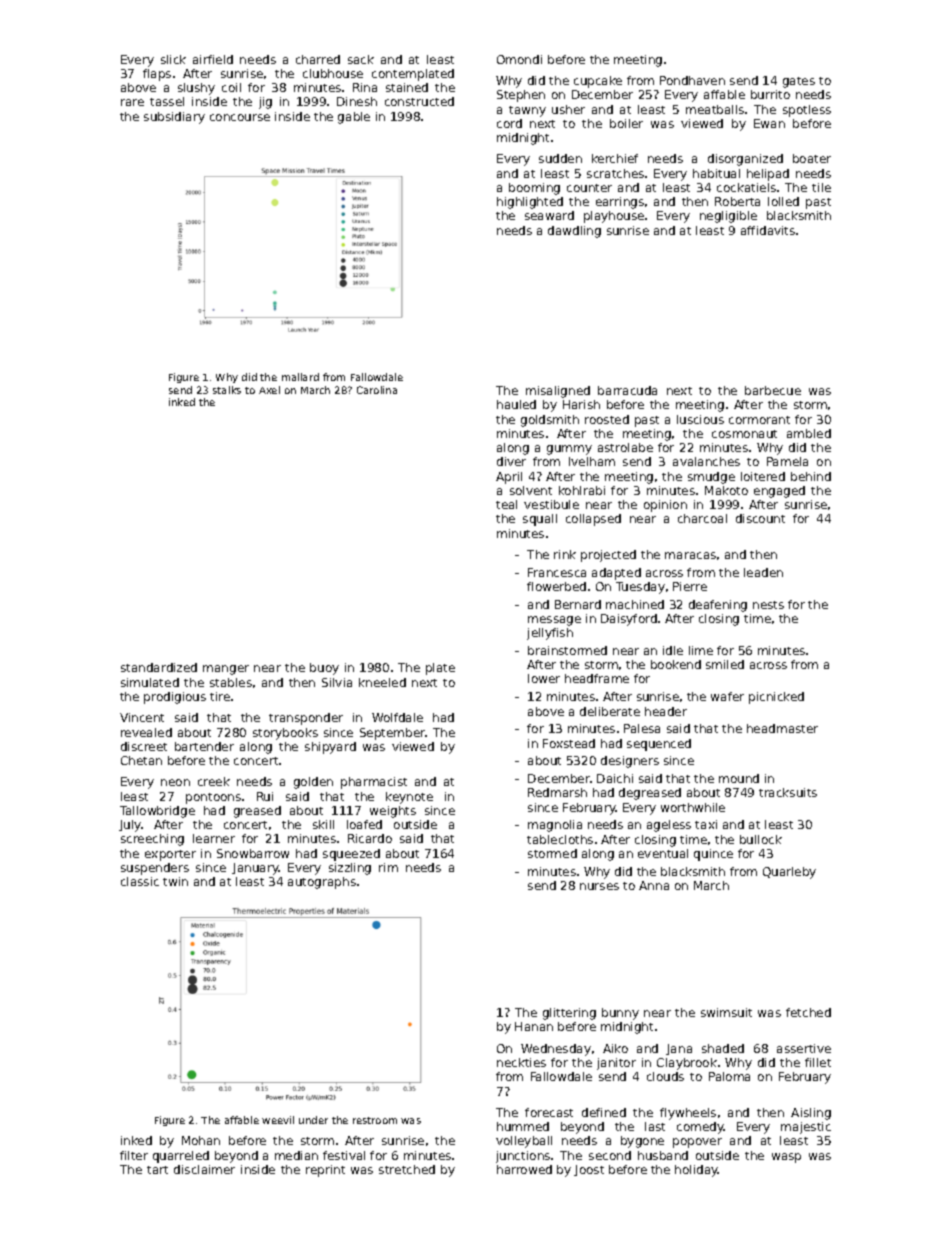  I want to click on hauled, so click(516, 404).
